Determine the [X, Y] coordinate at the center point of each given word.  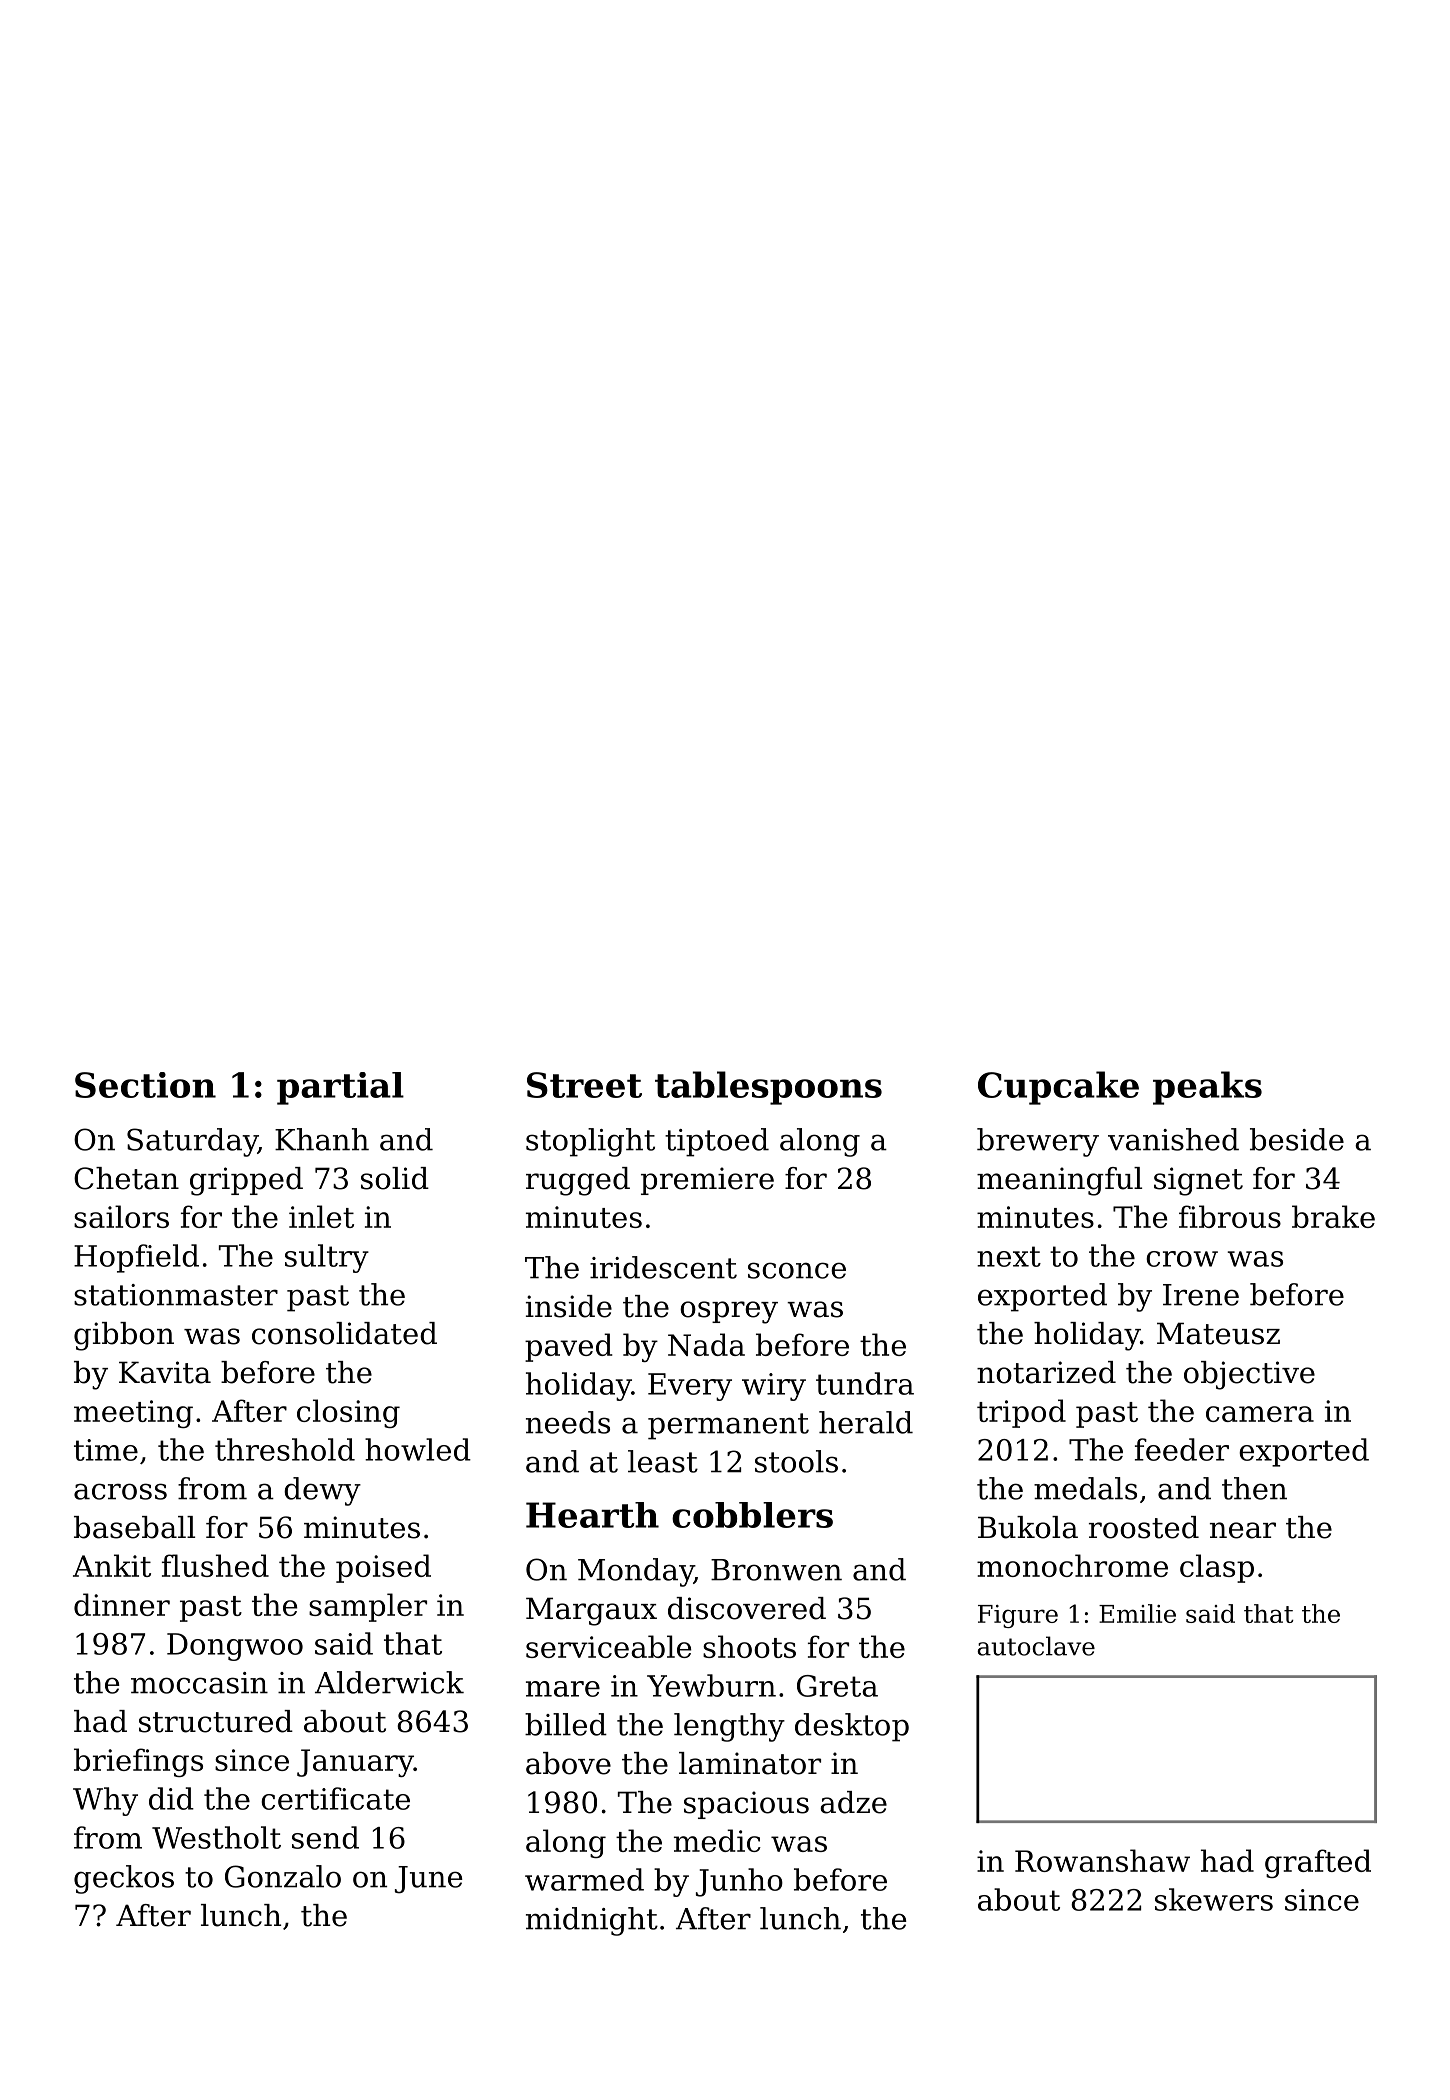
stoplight [590, 1142]
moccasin [199, 1683]
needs [568, 1422]
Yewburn [711, 1685]
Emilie [1137, 1613]
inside [569, 1306]
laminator [750, 1763]
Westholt [216, 1837]
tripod [1021, 1413]
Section [145, 1085]
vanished [1173, 1139]
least [663, 1461]
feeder [1182, 1449]
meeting [133, 1414]
